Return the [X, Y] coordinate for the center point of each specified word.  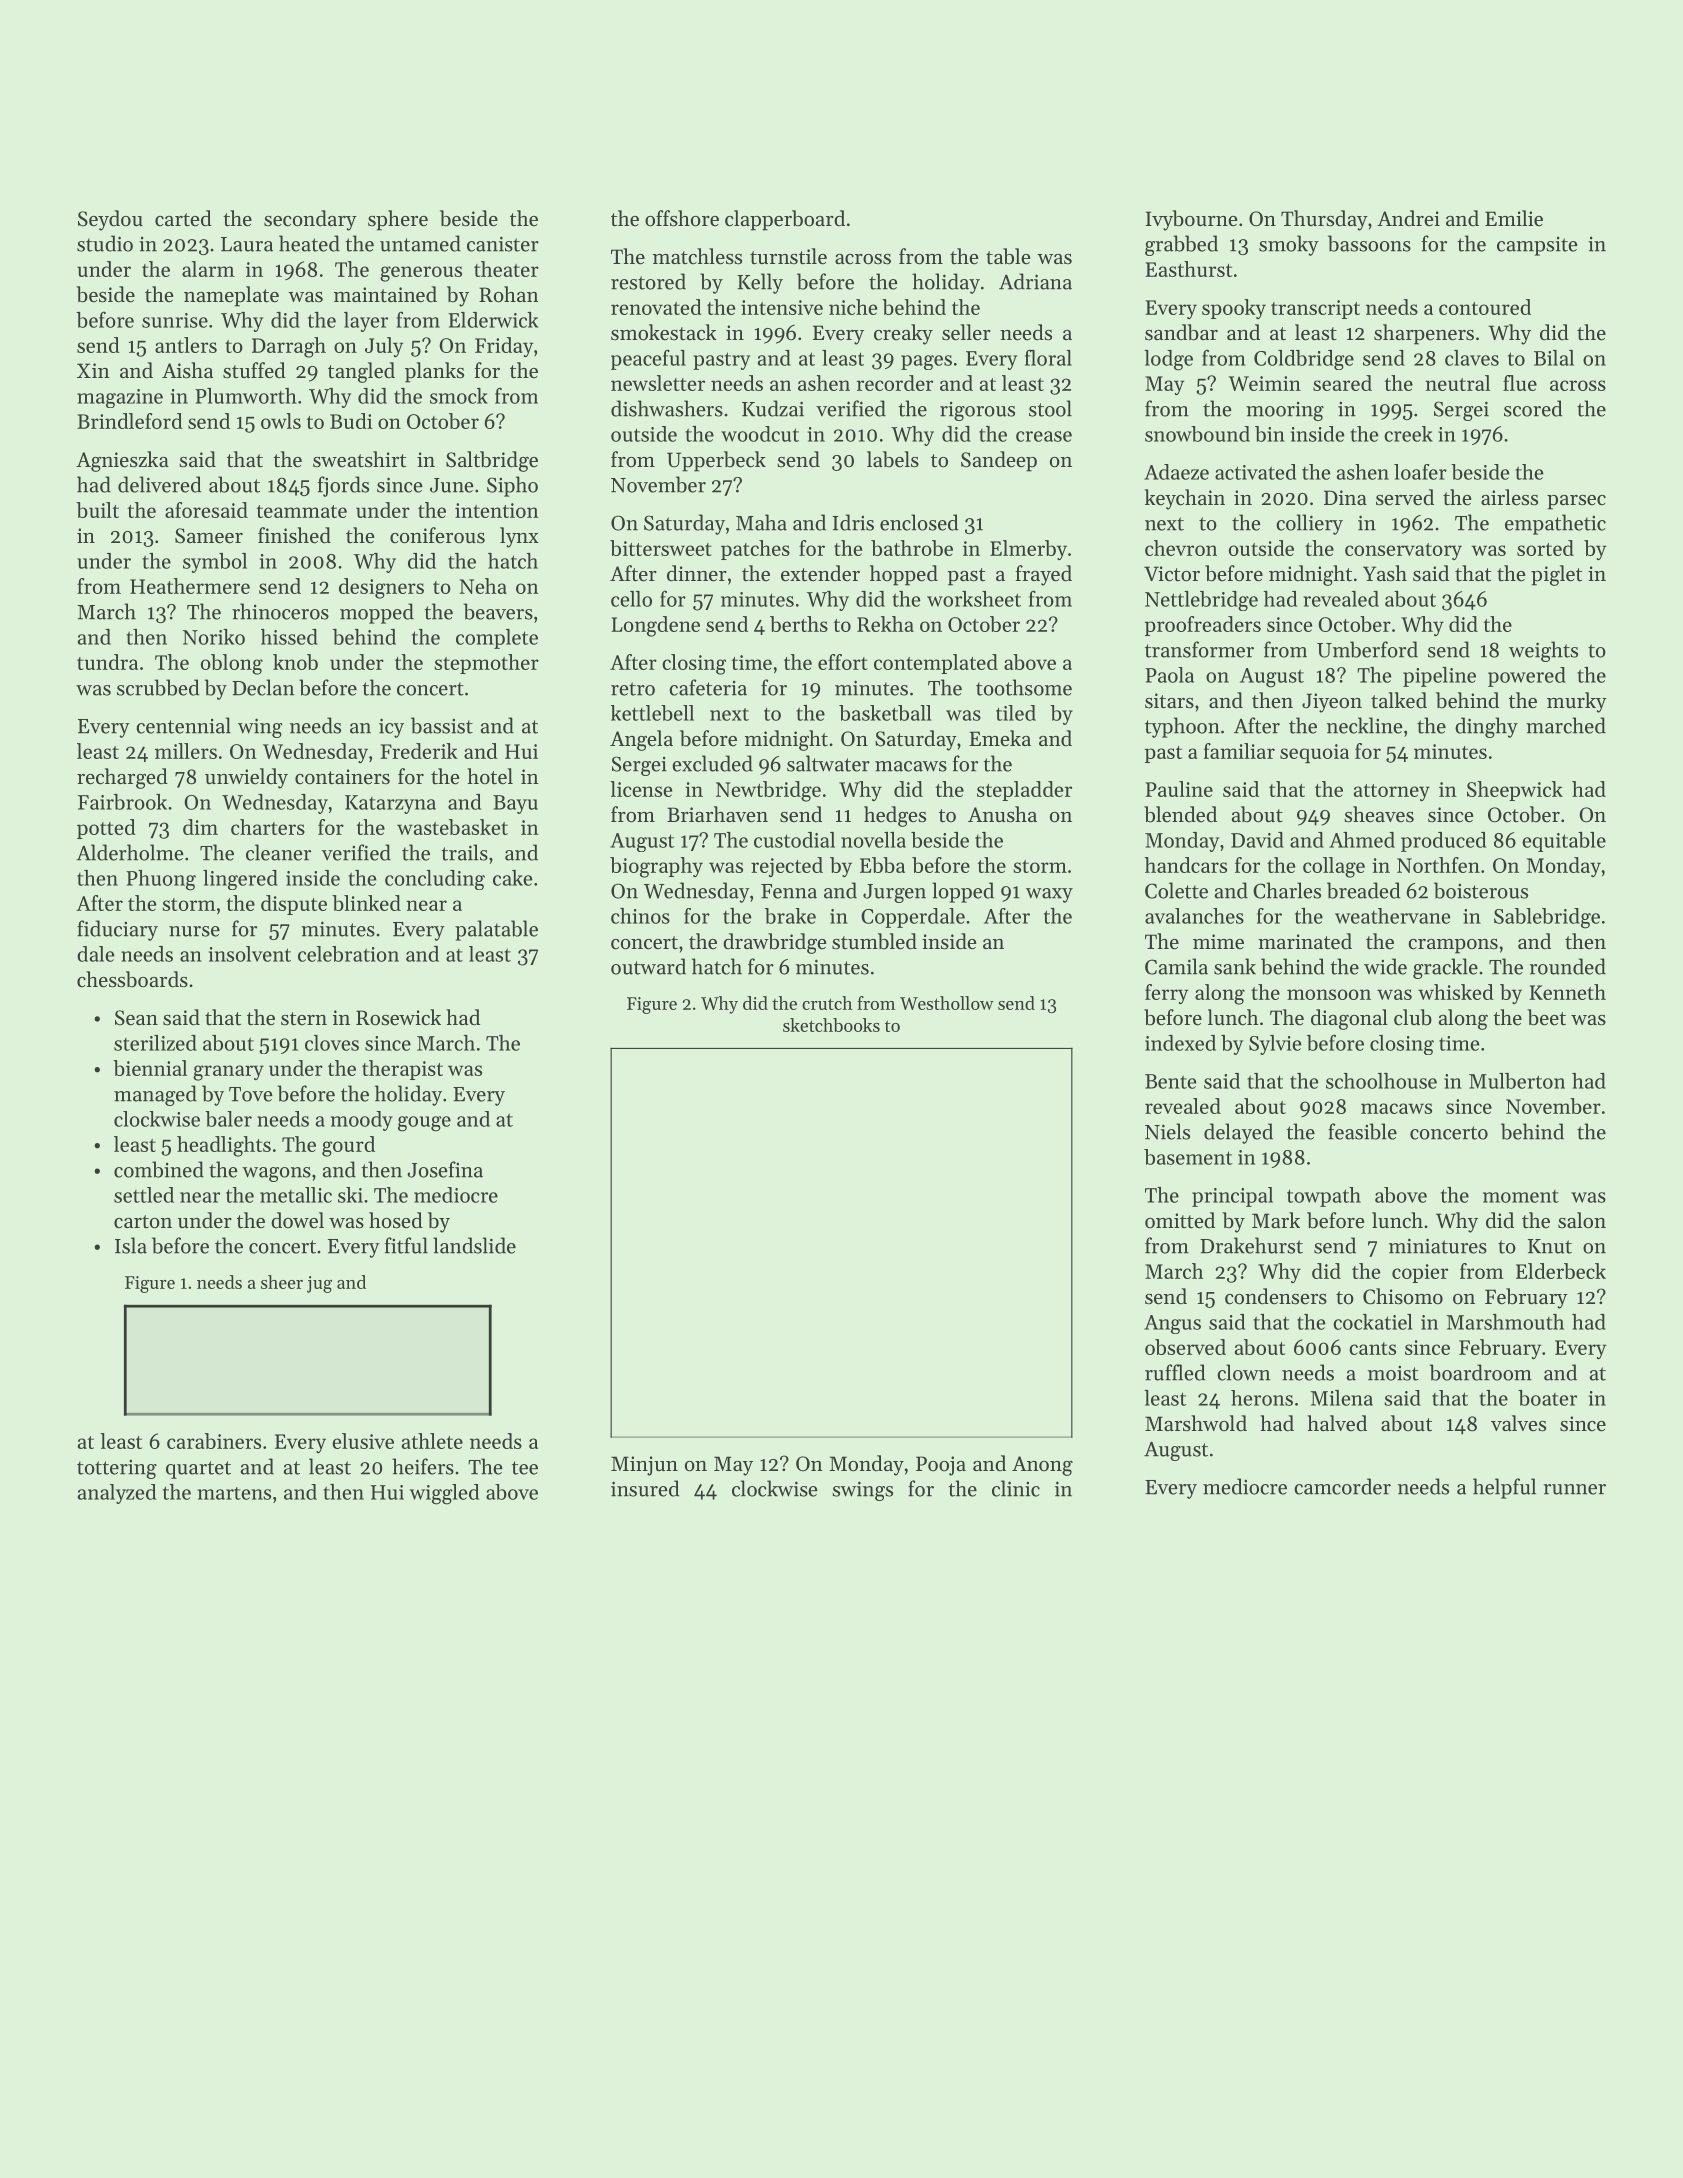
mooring [1285, 411]
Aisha [187, 370]
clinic [1016, 1488]
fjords [343, 486]
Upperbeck [716, 461]
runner [1575, 1489]
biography [656, 867]
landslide [474, 1245]
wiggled [444, 1494]
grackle [1445, 968]
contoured [1485, 307]
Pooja [941, 1466]
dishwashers [667, 408]
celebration [348, 954]
